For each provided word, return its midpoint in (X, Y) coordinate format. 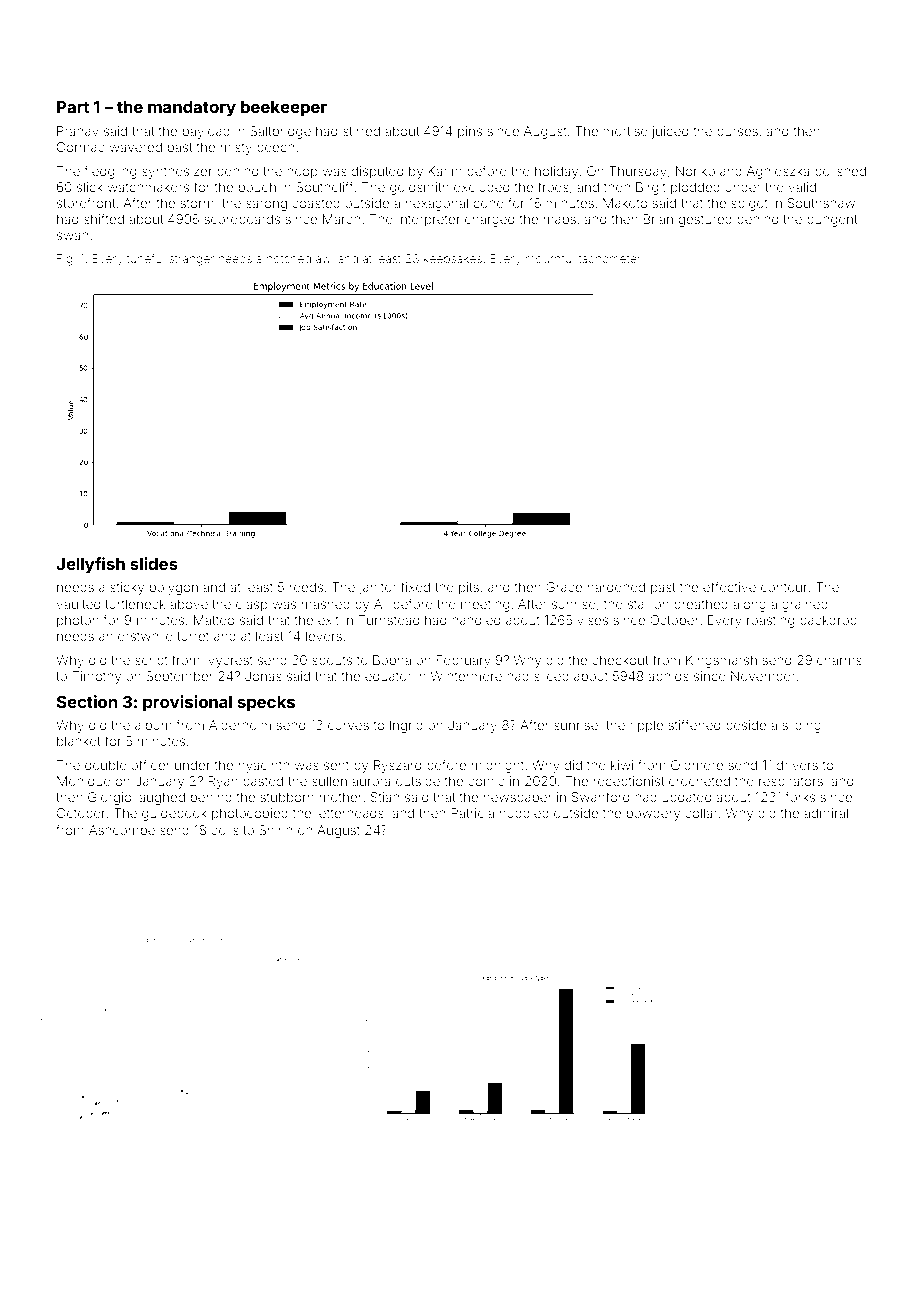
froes (553, 187)
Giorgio (109, 798)
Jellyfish (90, 565)
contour (784, 587)
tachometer (609, 258)
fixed (415, 587)
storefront (86, 202)
